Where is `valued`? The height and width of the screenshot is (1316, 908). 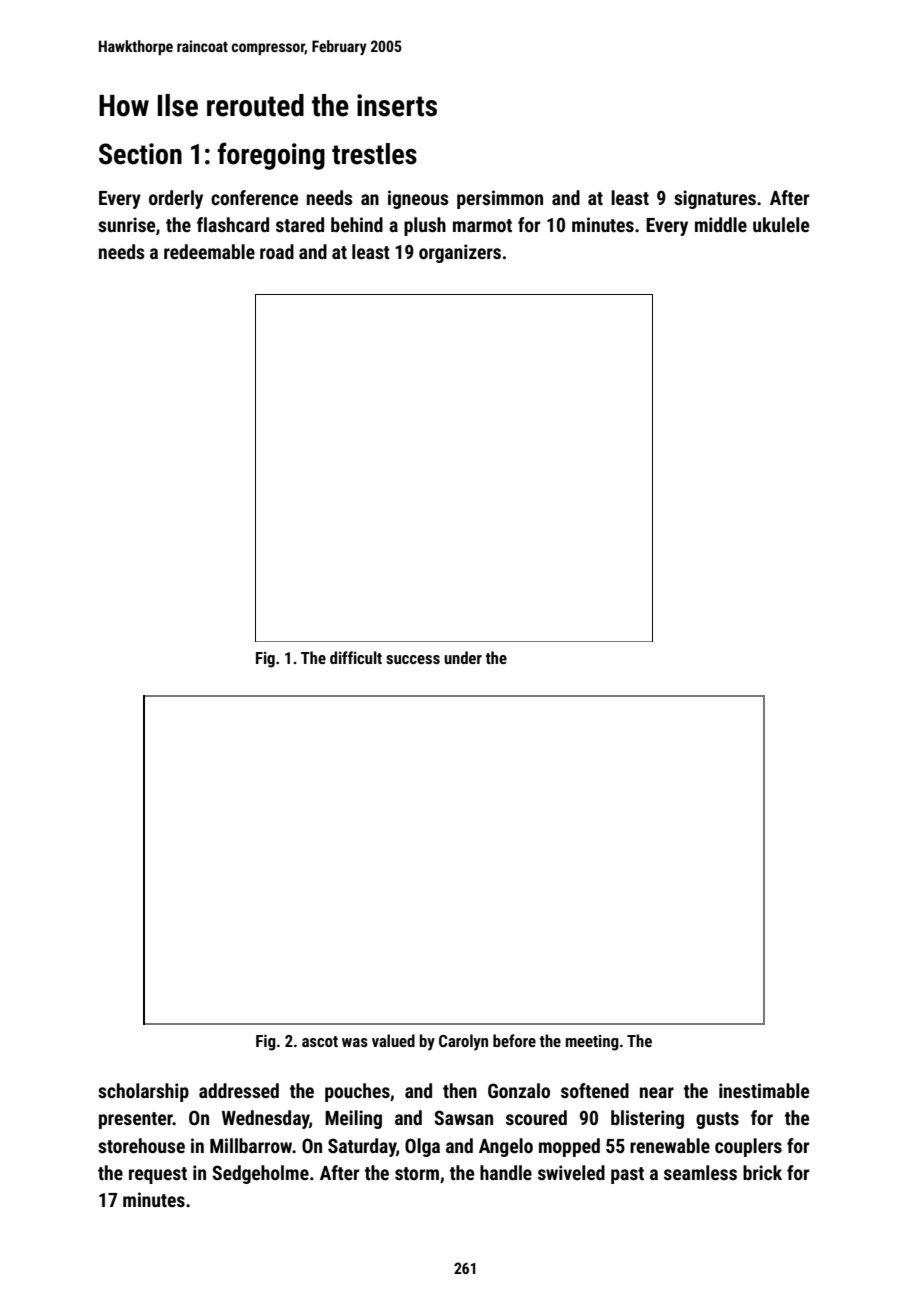
valued is located at coordinates (393, 1040).
